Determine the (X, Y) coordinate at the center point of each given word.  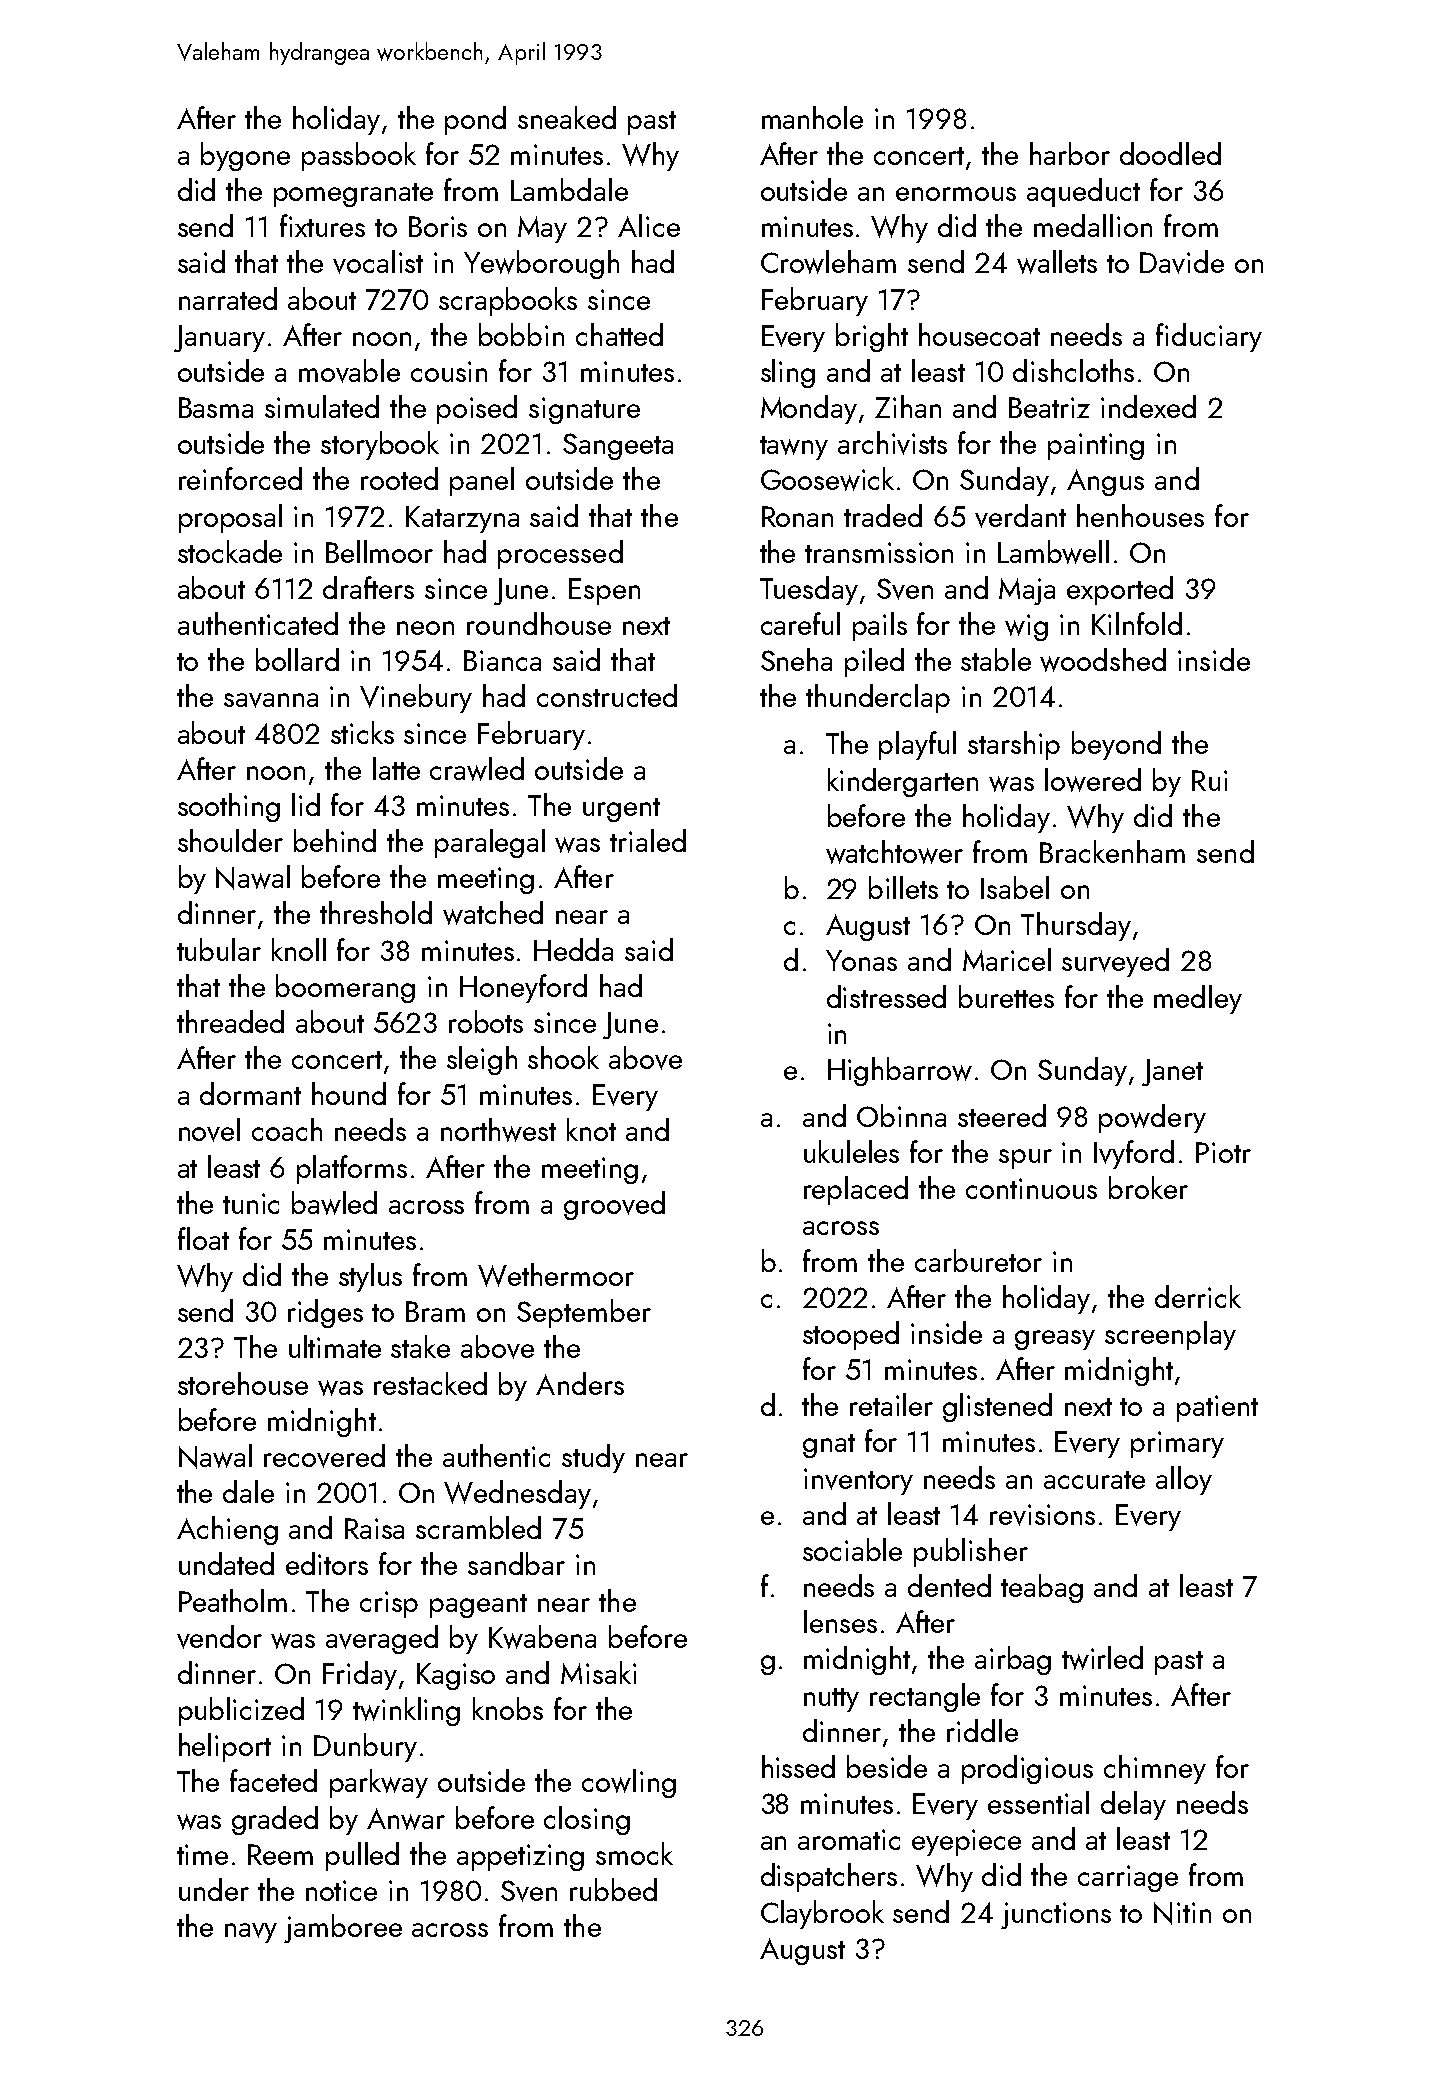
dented (949, 1585)
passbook (359, 156)
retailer (891, 1404)
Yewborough (541, 264)
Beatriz (1049, 407)
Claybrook (822, 1914)
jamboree (343, 1928)
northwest (498, 1130)
